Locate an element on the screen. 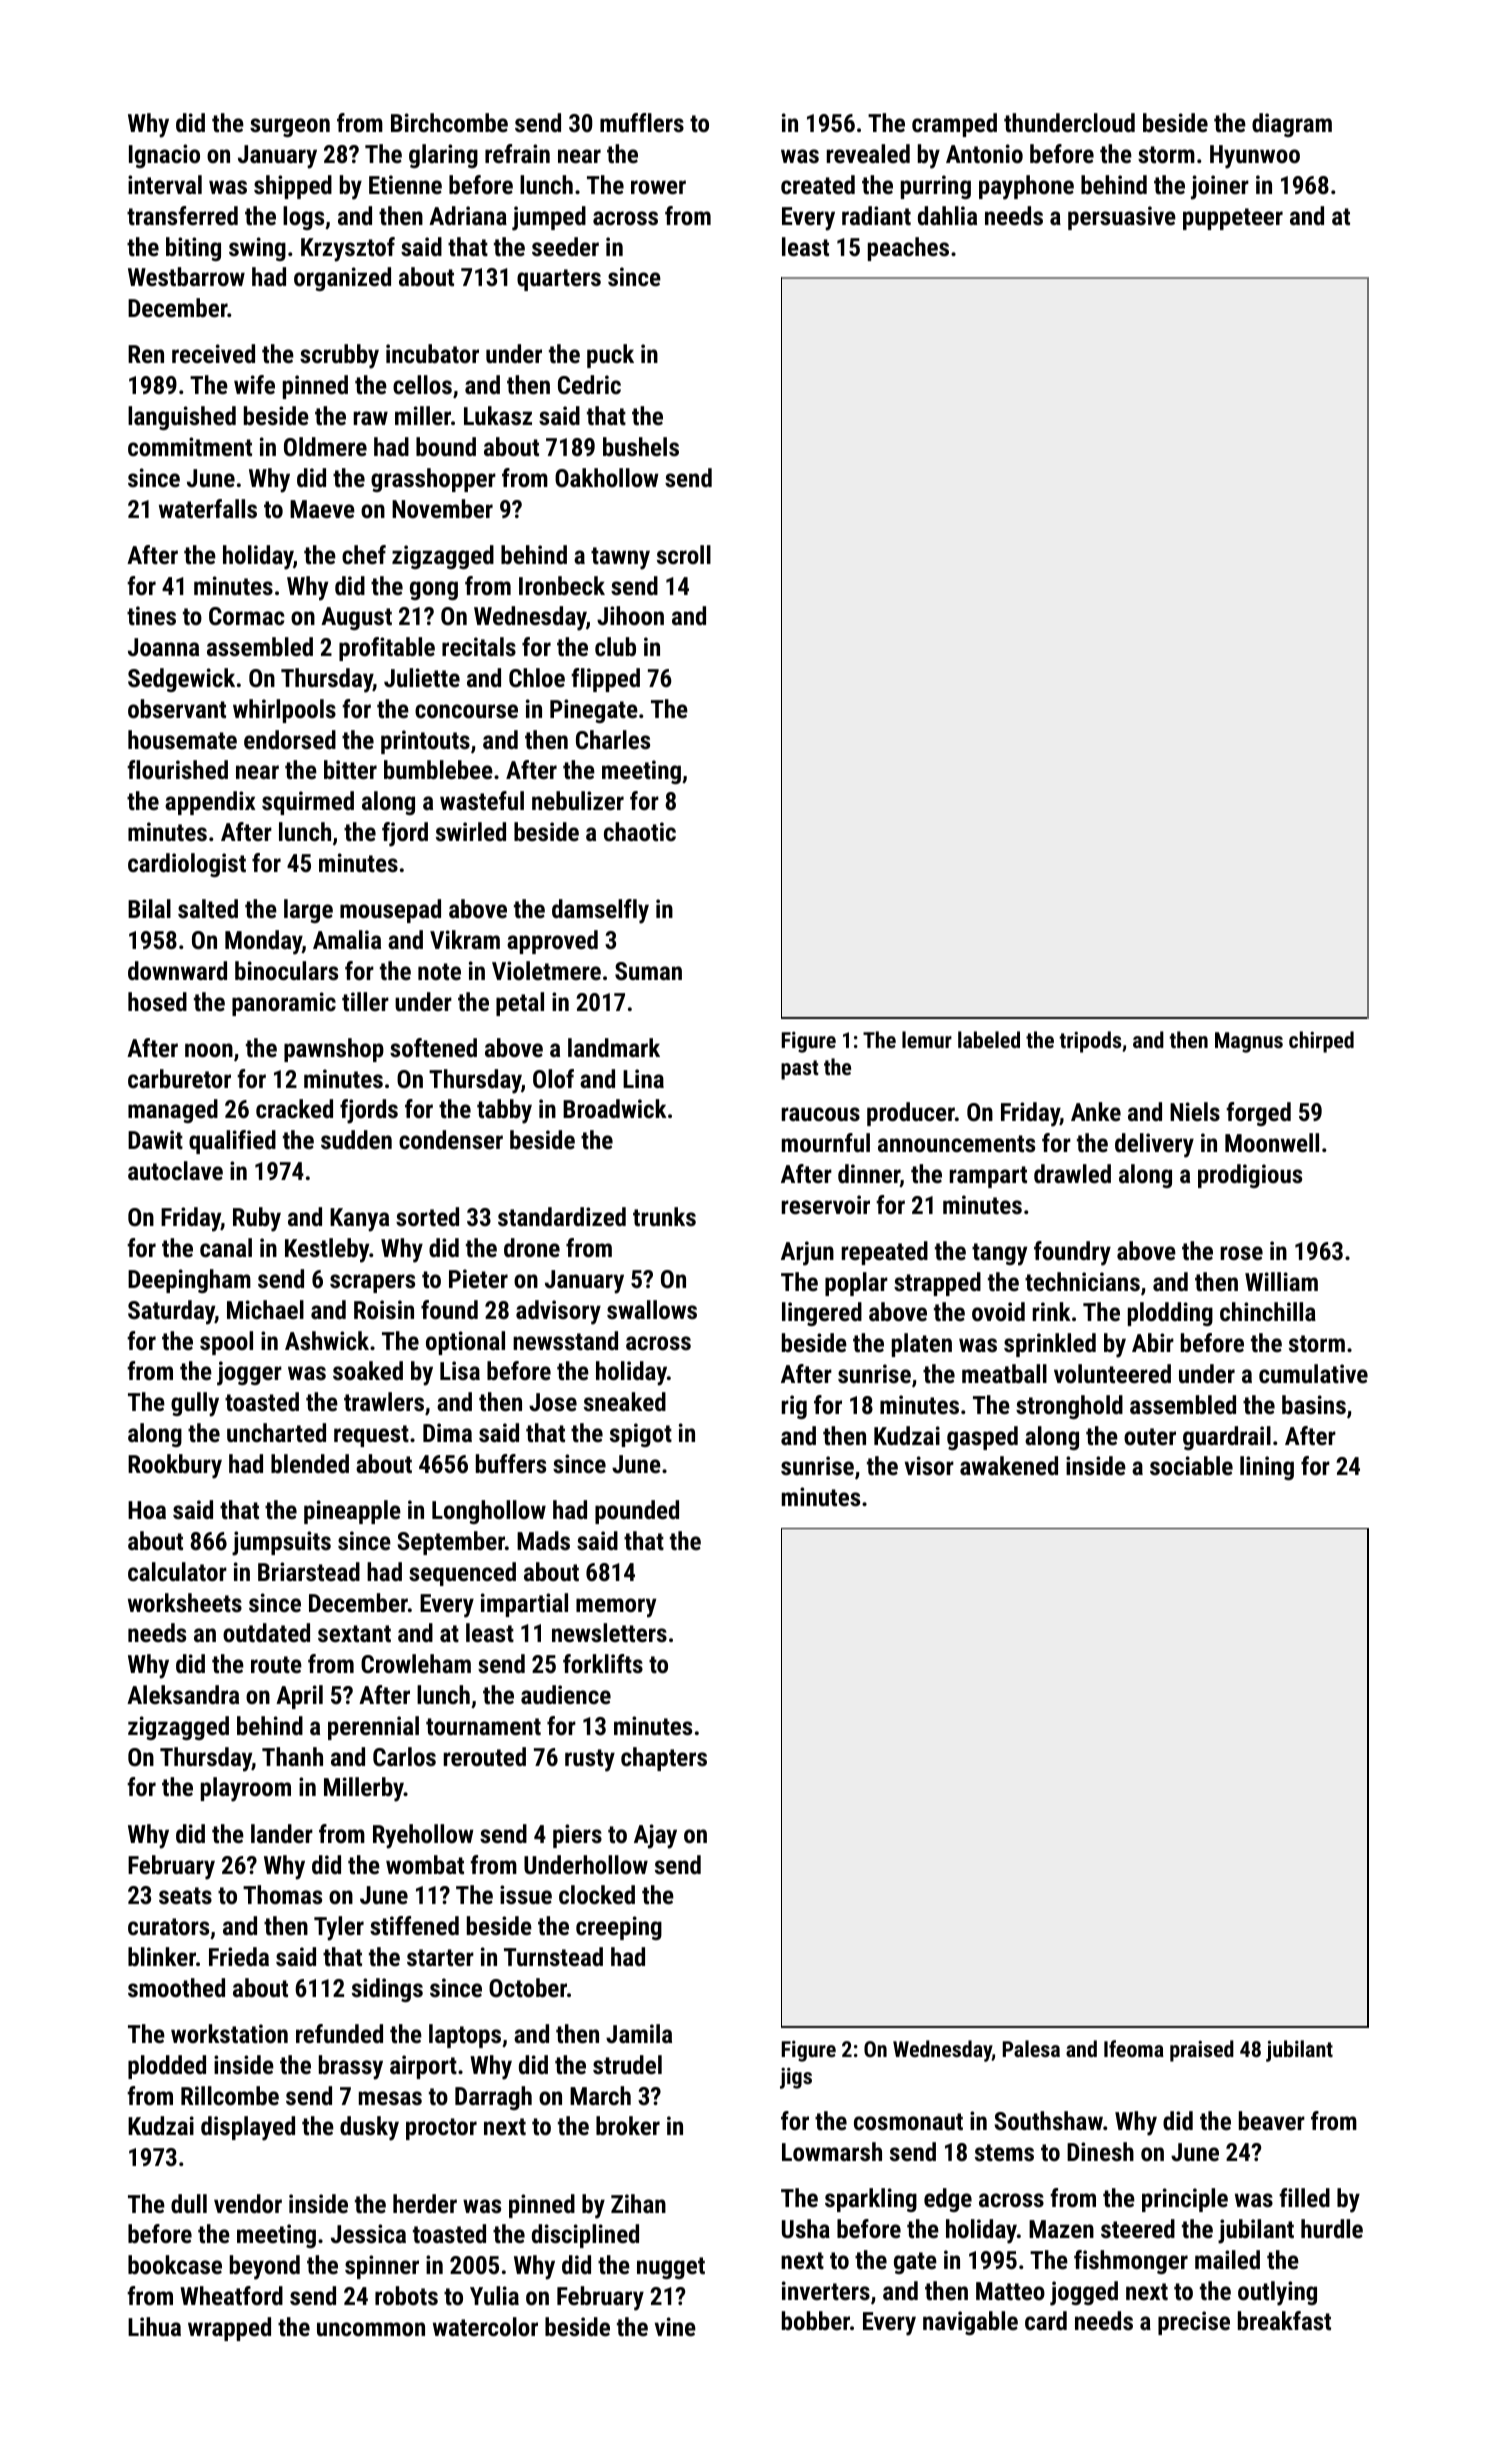 Image resolution: width=1496 pixels, height=2464 pixels. Jessica is located at coordinates (368, 2233).
